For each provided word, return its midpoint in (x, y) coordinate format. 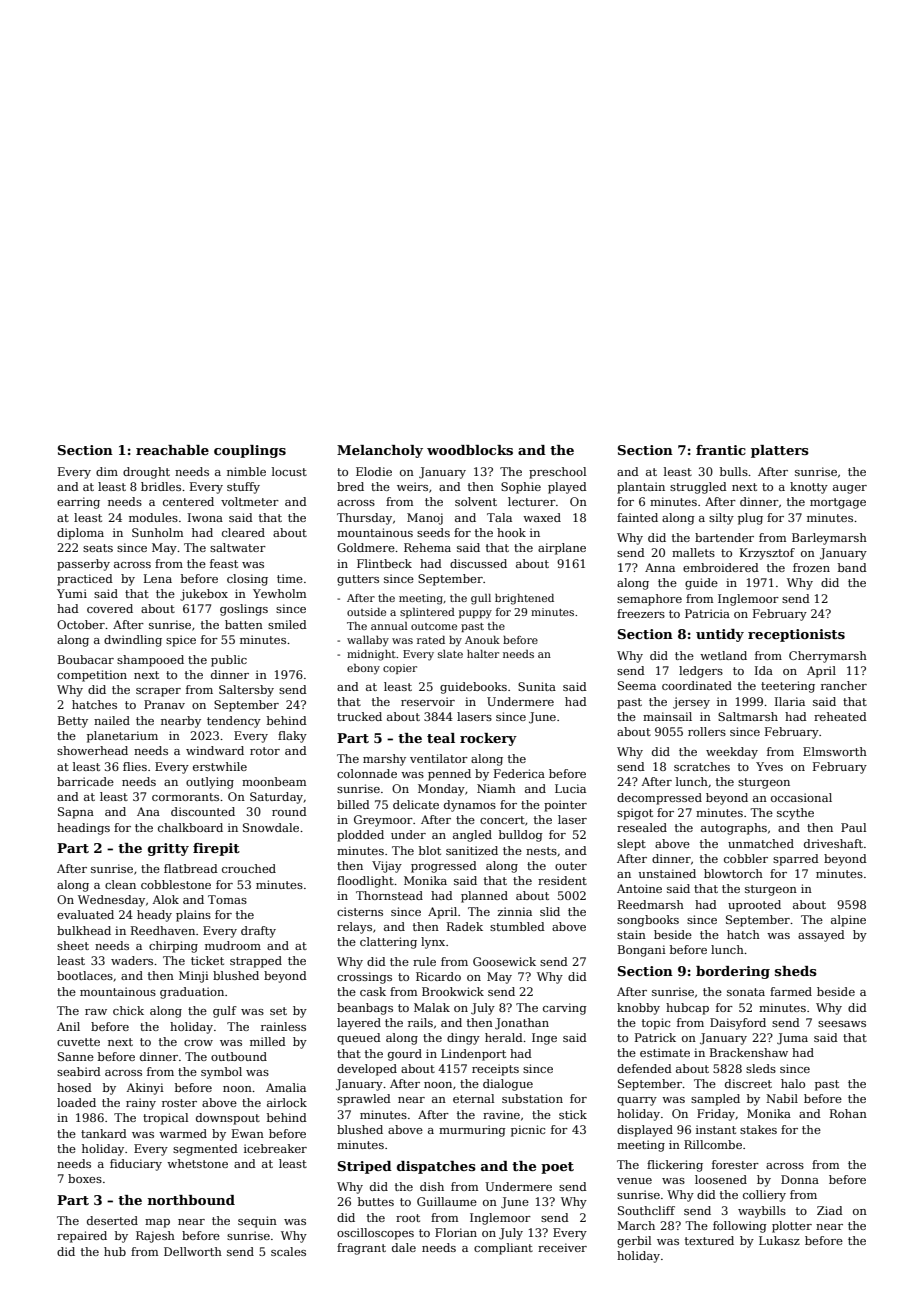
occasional (801, 797)
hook (511, 532)
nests (541, 851)
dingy (463, 1039)
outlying (210, 783)
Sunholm (157, 532)
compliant (503, 1249)
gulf (225, 1012)
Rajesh (155, 1237)
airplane (562, 549)
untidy (720, 635)
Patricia (707, 613)
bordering (733, 972)
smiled (287, 624)
